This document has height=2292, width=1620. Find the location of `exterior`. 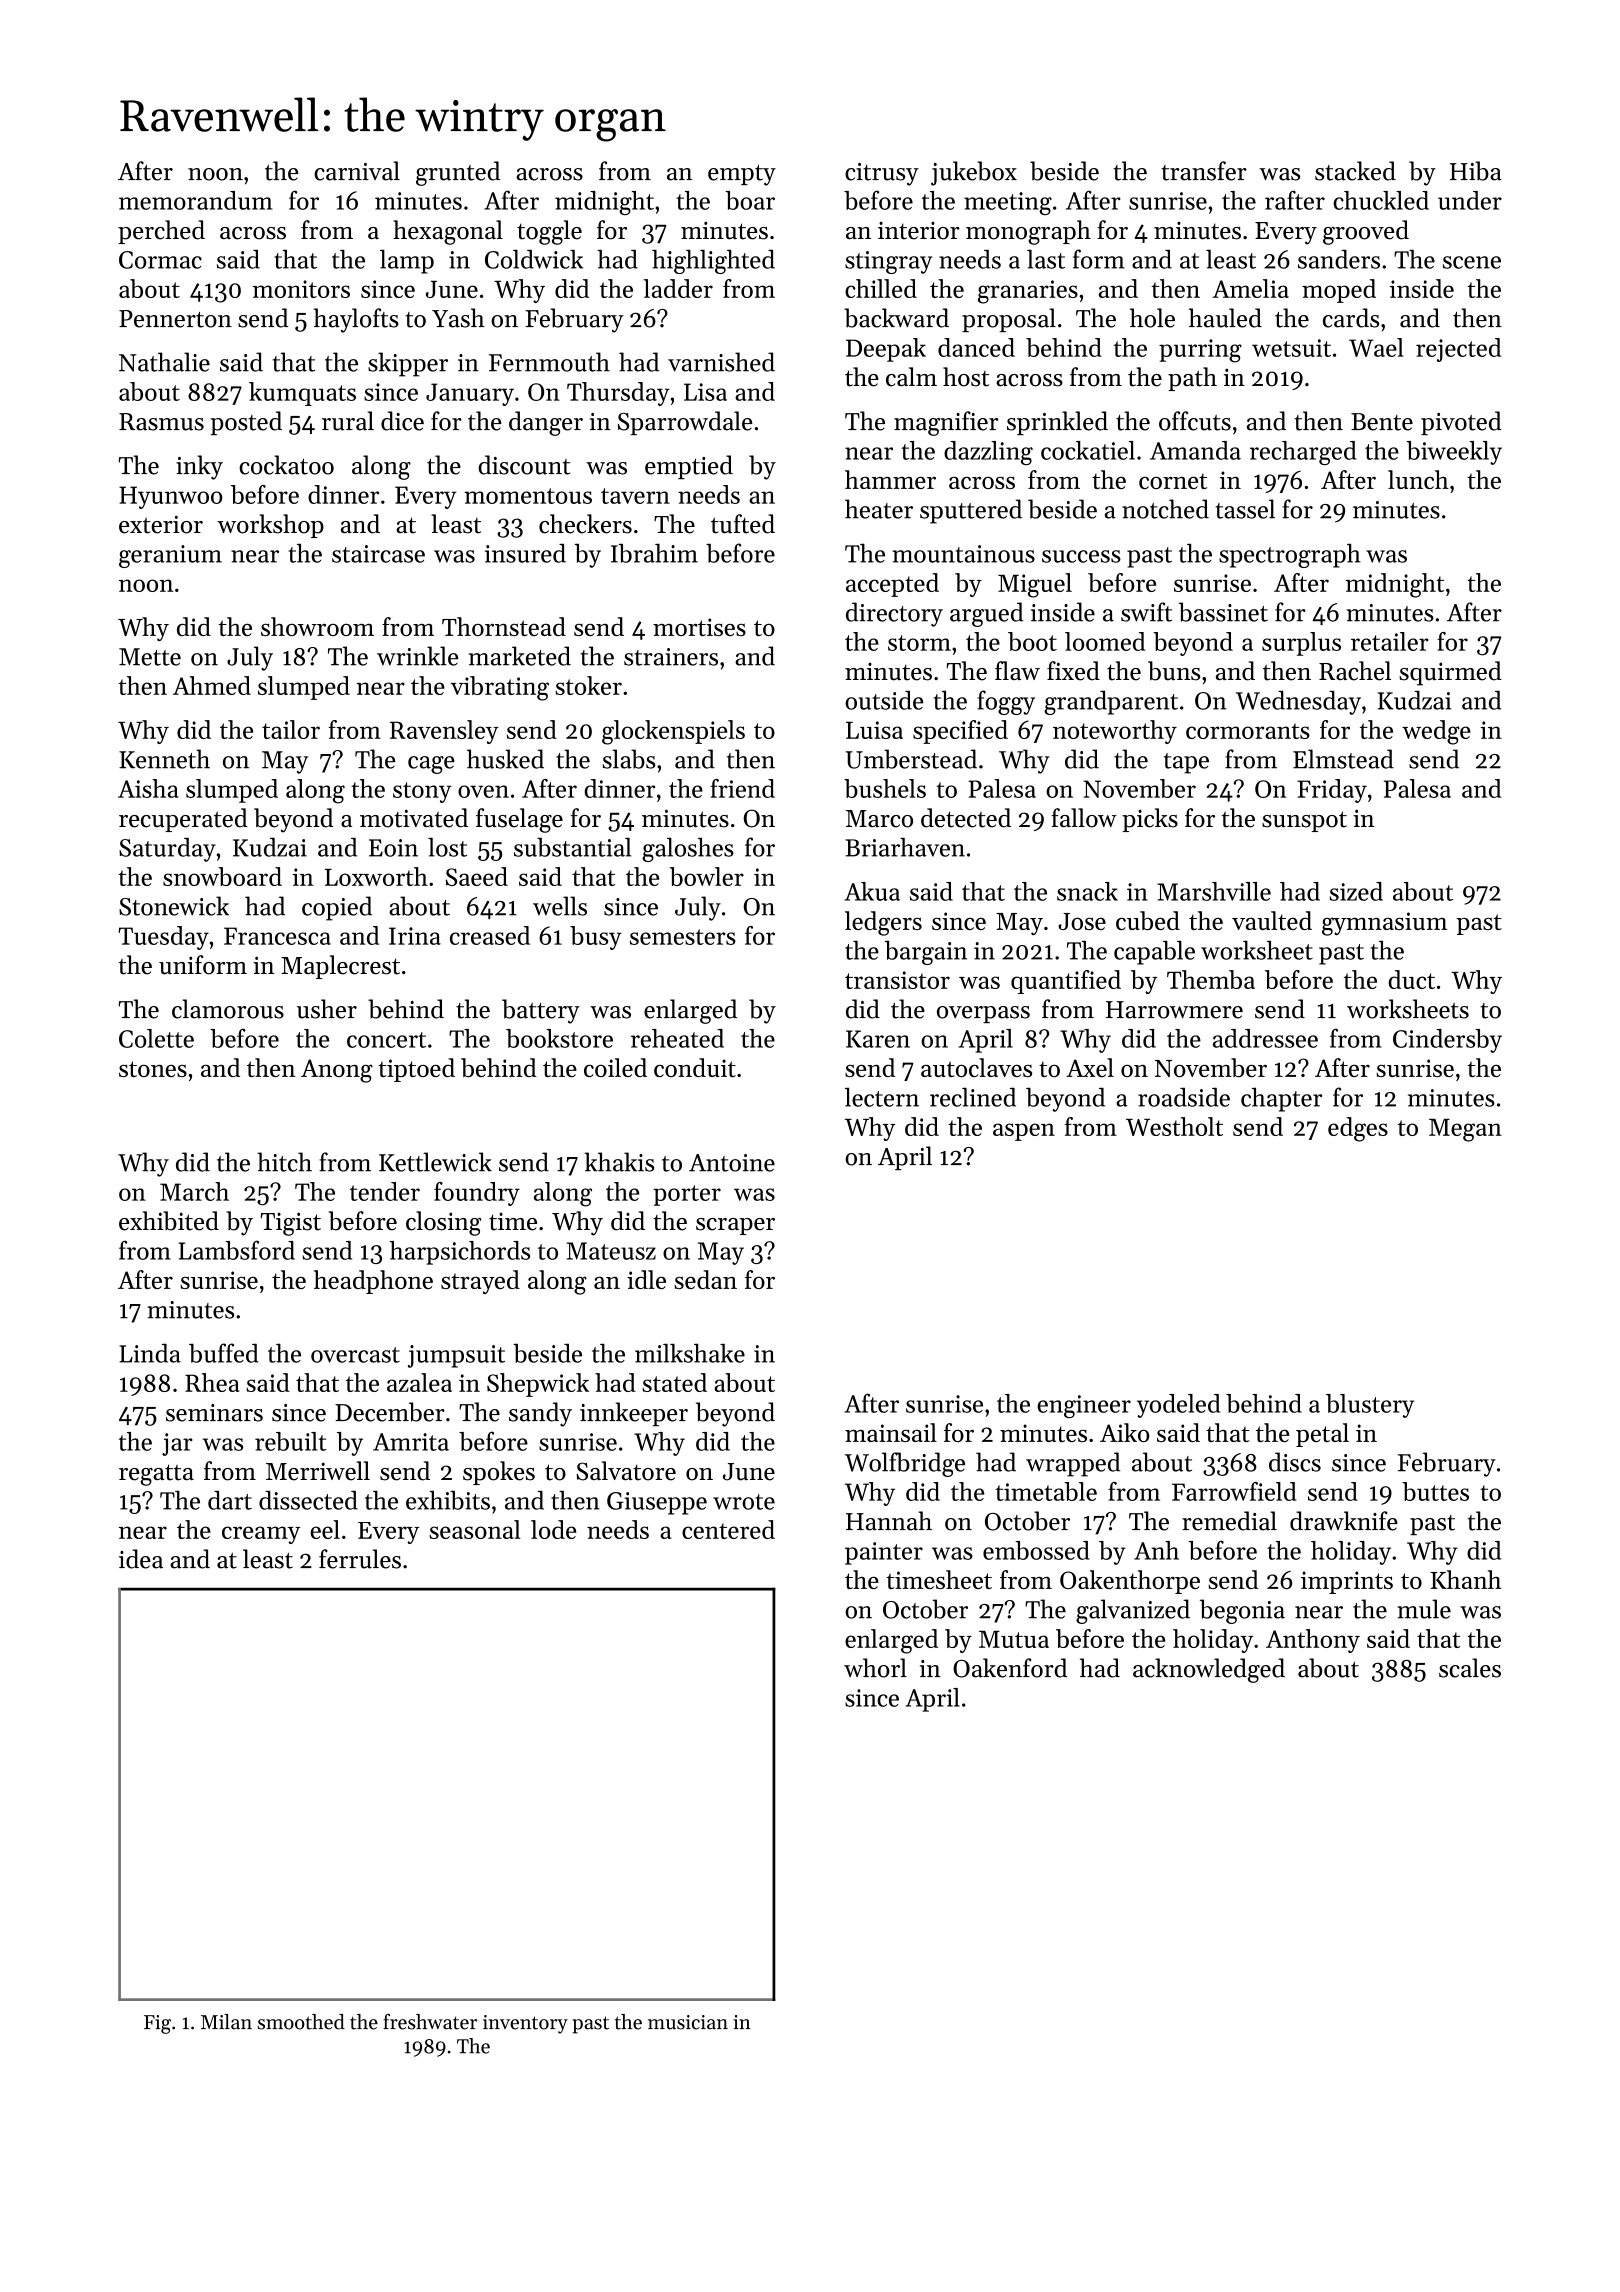

exterior is located at coordinates (161, 524).
